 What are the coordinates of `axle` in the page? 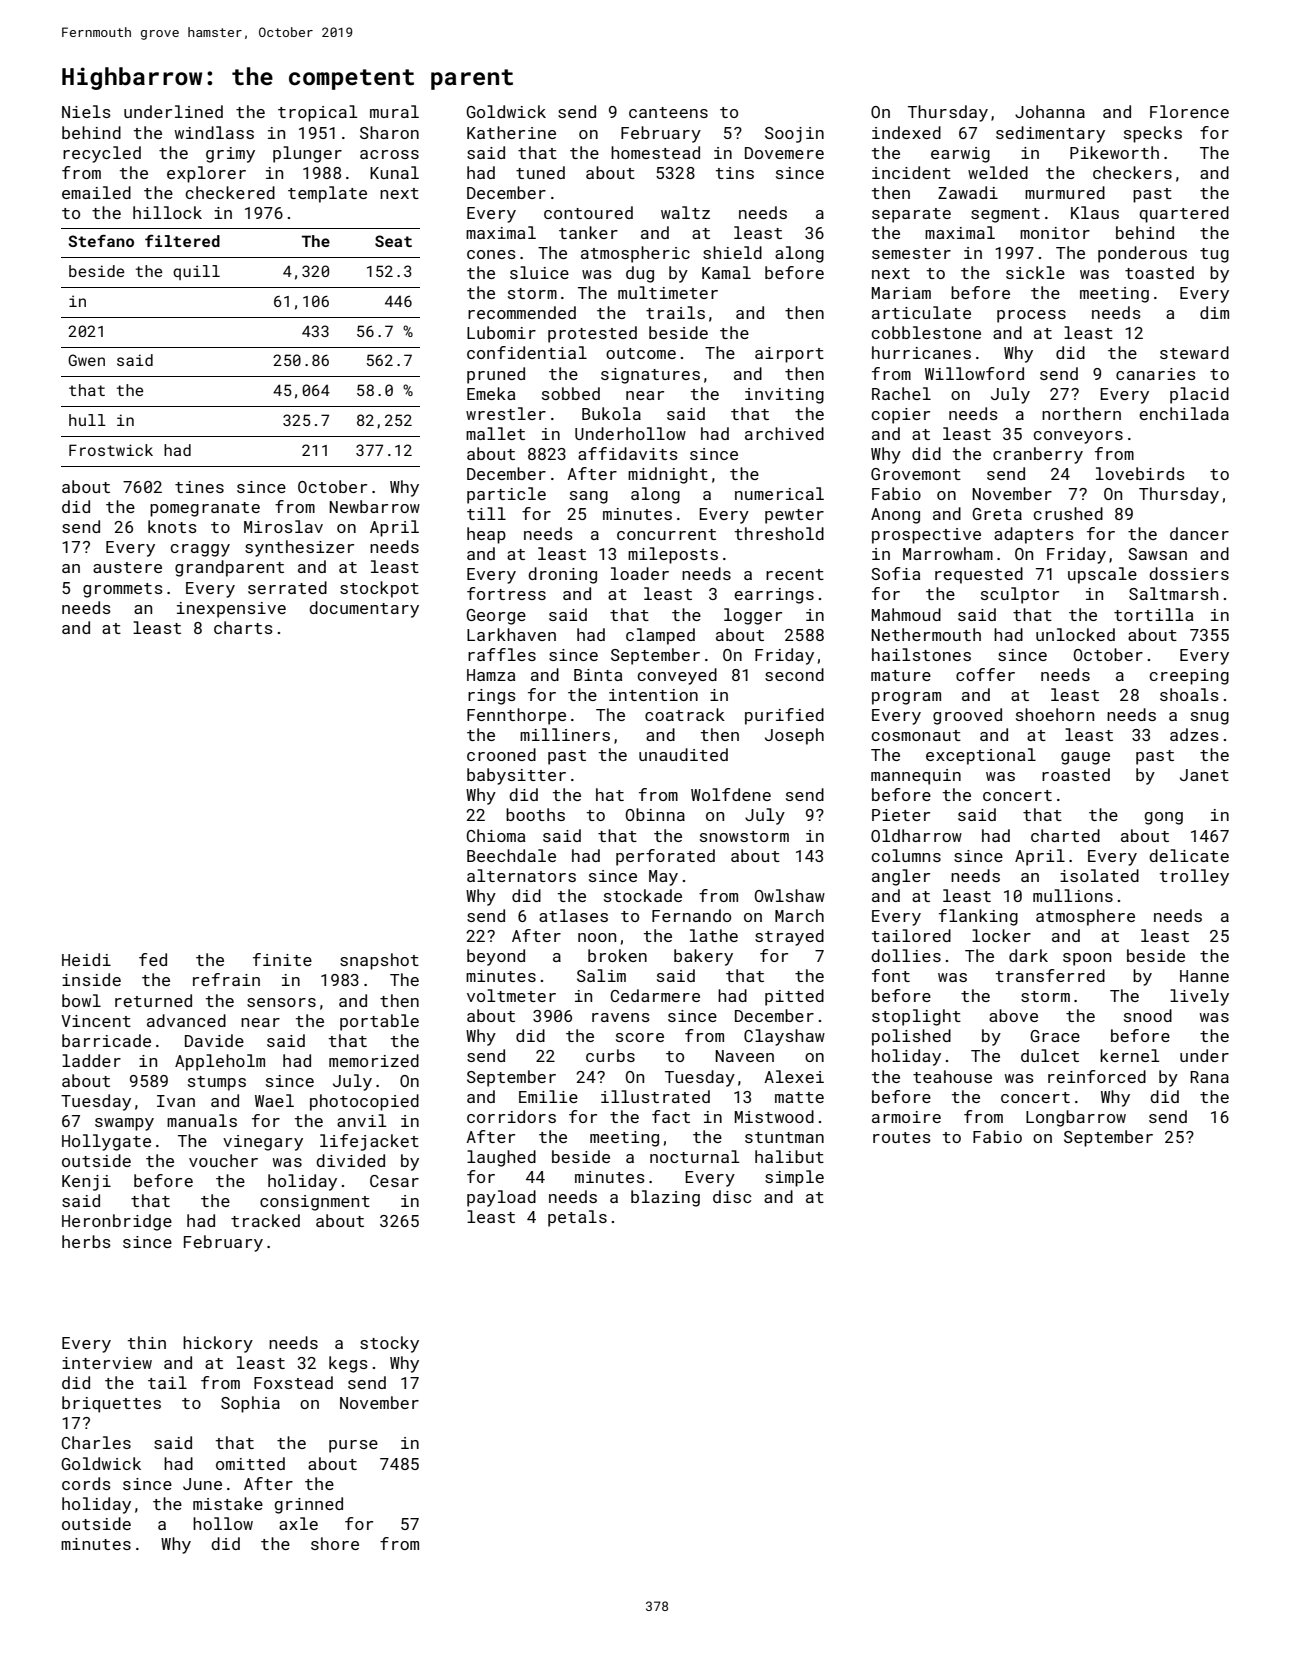 It's located at (298, 1523).
